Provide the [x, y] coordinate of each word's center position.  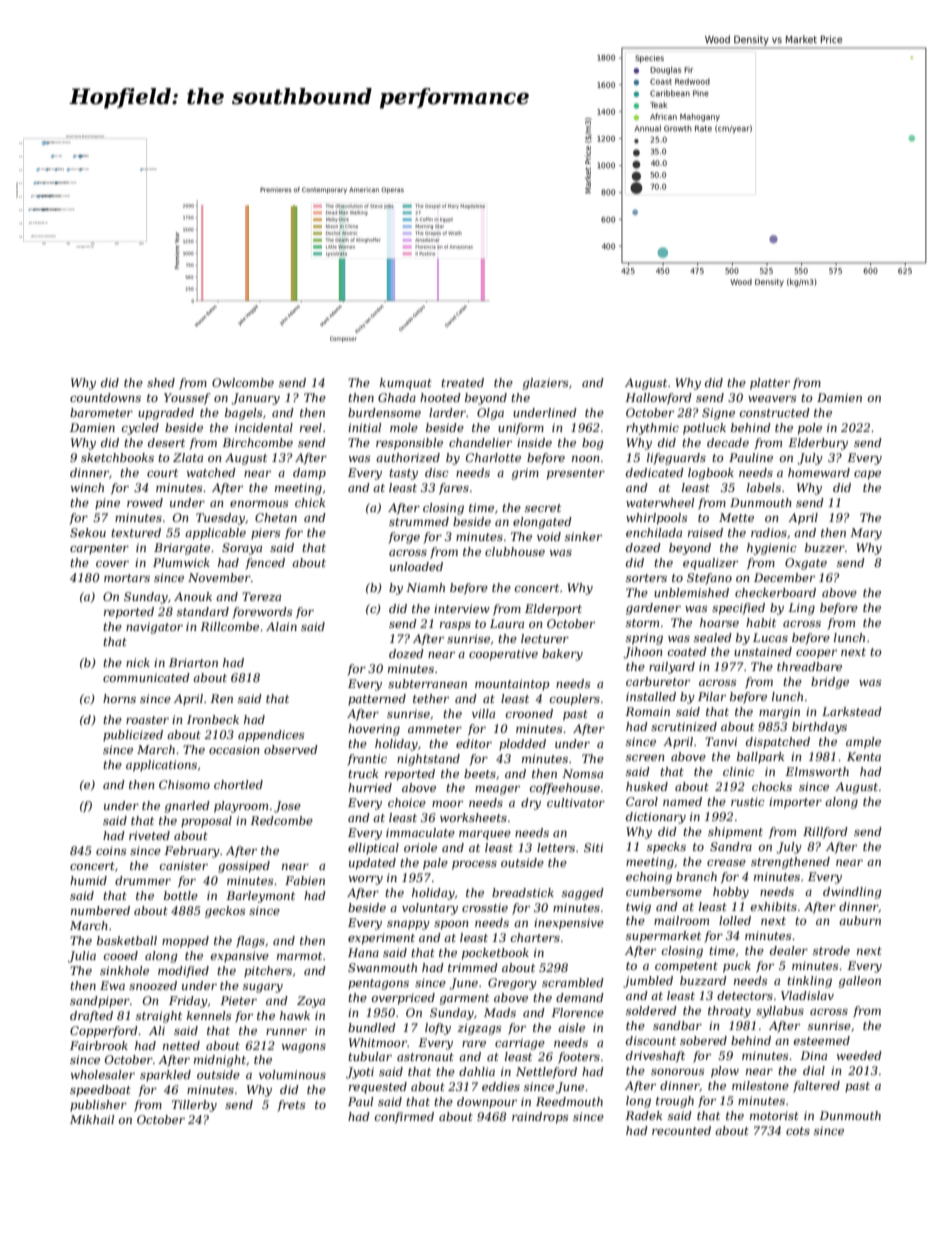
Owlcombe [243, 382]
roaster [147, 720]
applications [161, 766]
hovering [374, 730]
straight [159, 1017]
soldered [651, 1010]
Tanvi [721, 741]
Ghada [397, 397]
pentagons [378, 984]
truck [363, 773]
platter [770, 384]
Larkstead [852, 711]
